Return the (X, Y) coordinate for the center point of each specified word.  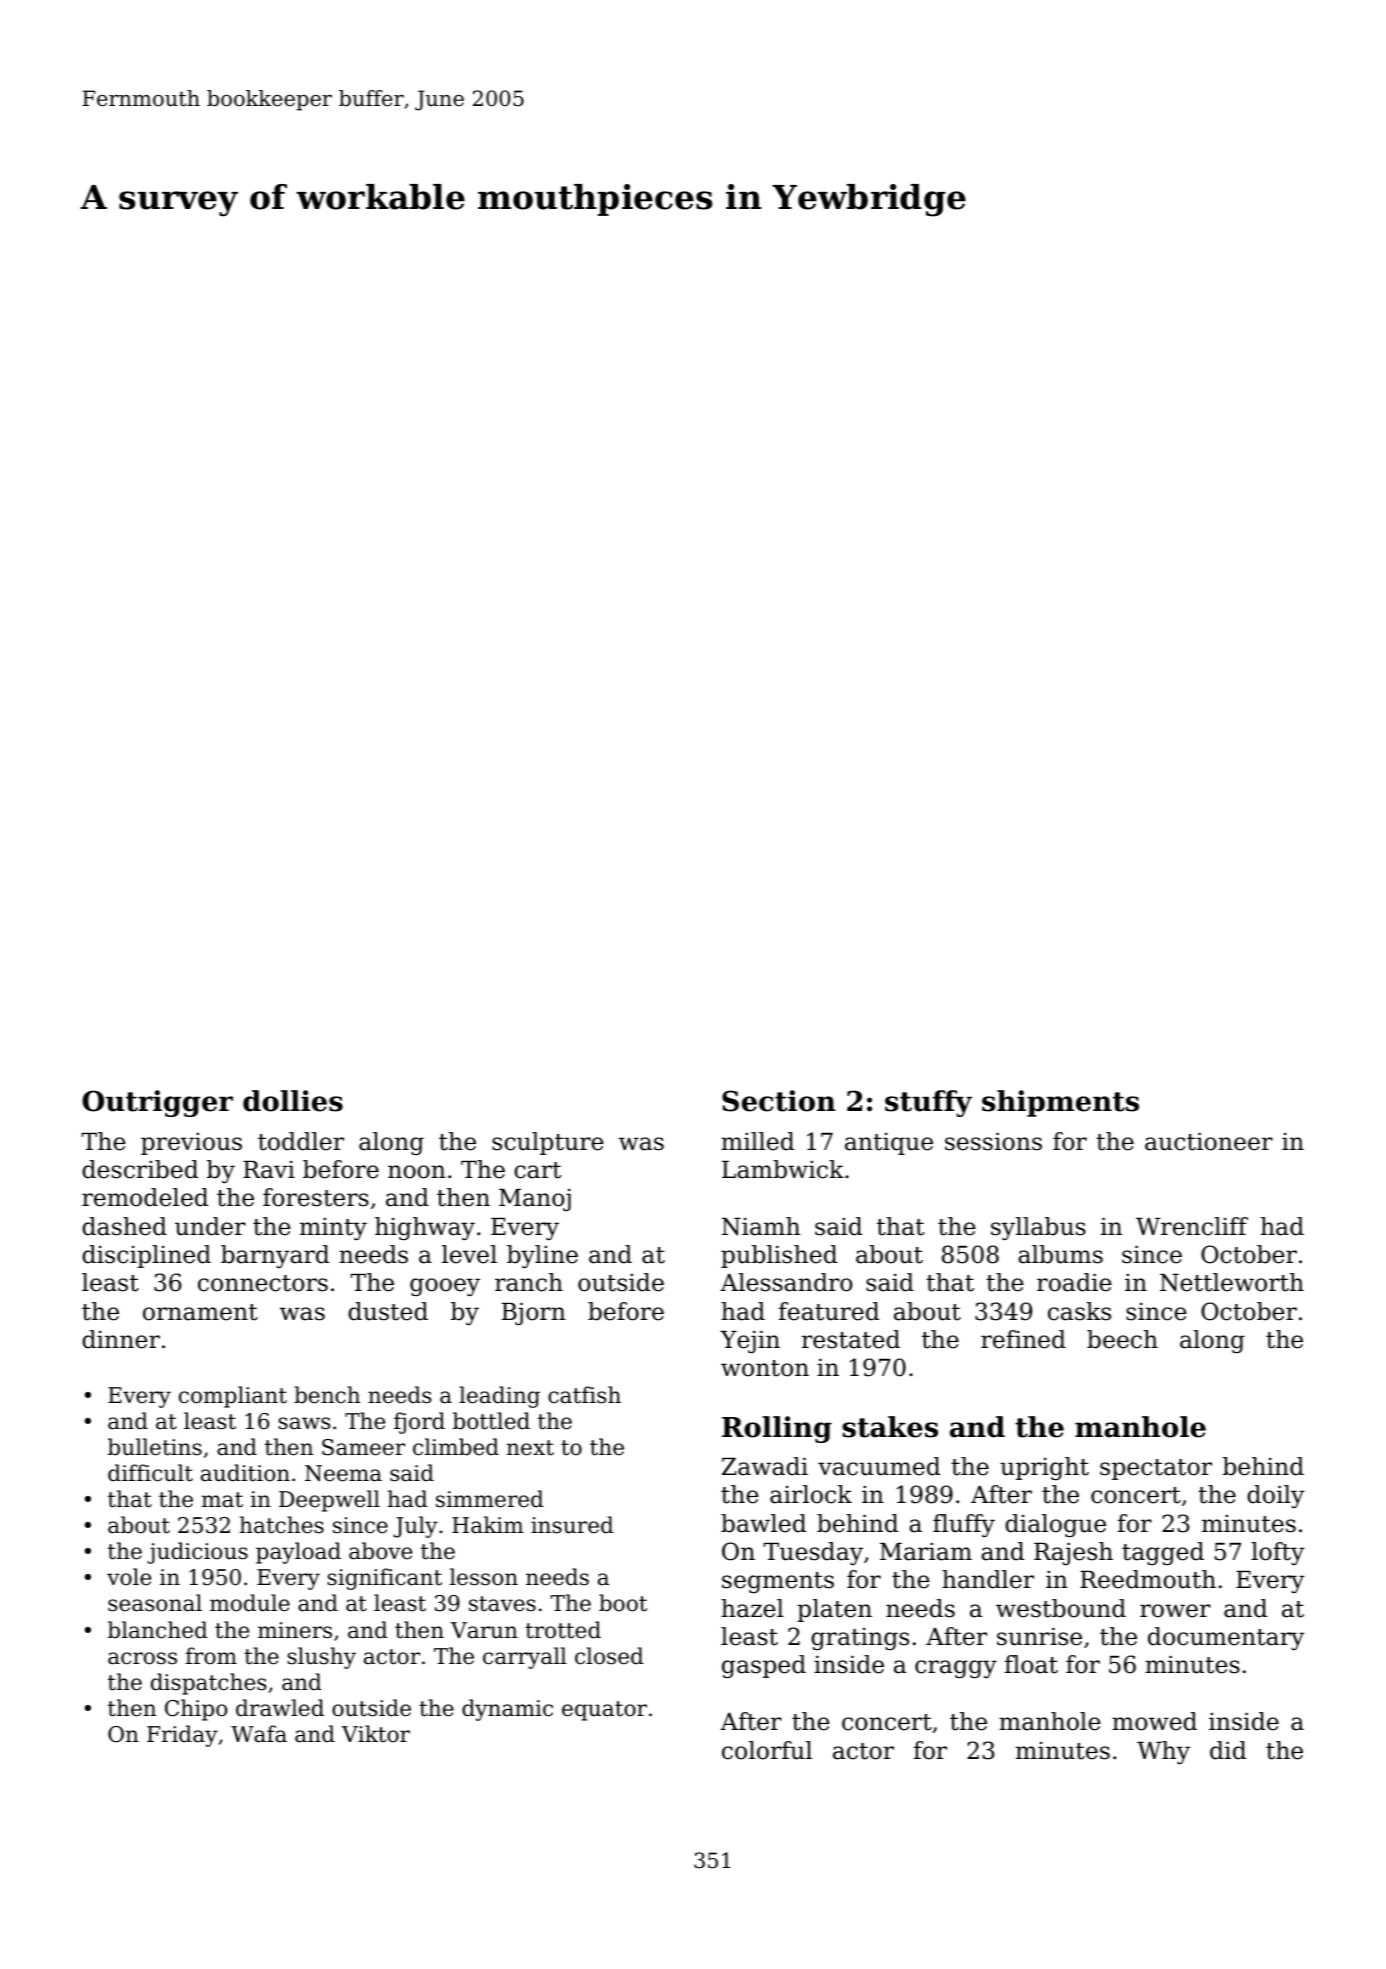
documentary (1226, 1638)
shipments (1060, 1103)
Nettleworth (1232, 1282)
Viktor (376, 1734)
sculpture (548, 1143)
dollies (293, 1101)
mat (222, 1500)
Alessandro (786, 1282)
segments (778, 1582)
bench (327, 1395)
